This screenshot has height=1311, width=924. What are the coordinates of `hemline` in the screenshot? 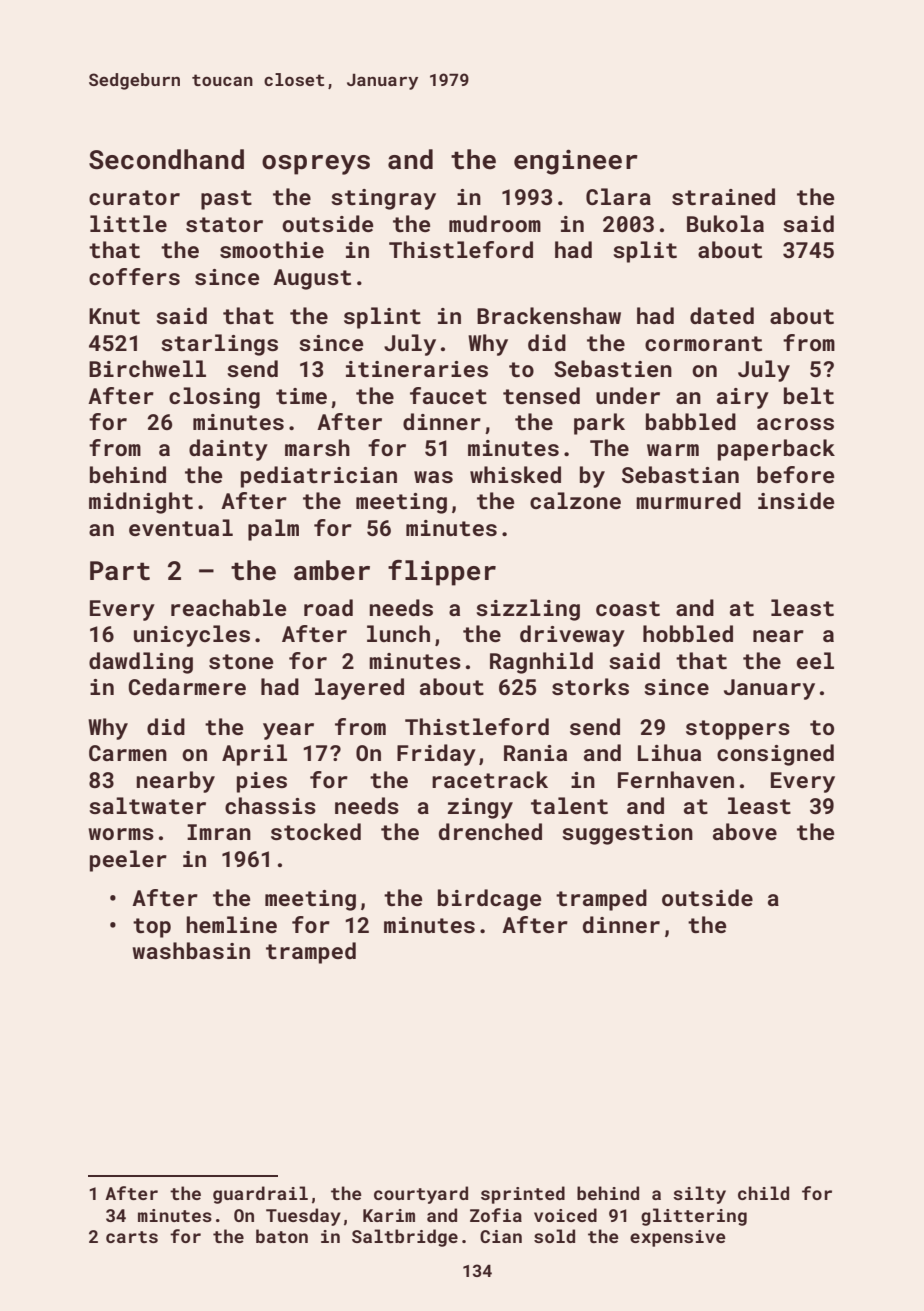 It's located at (231, 924).
